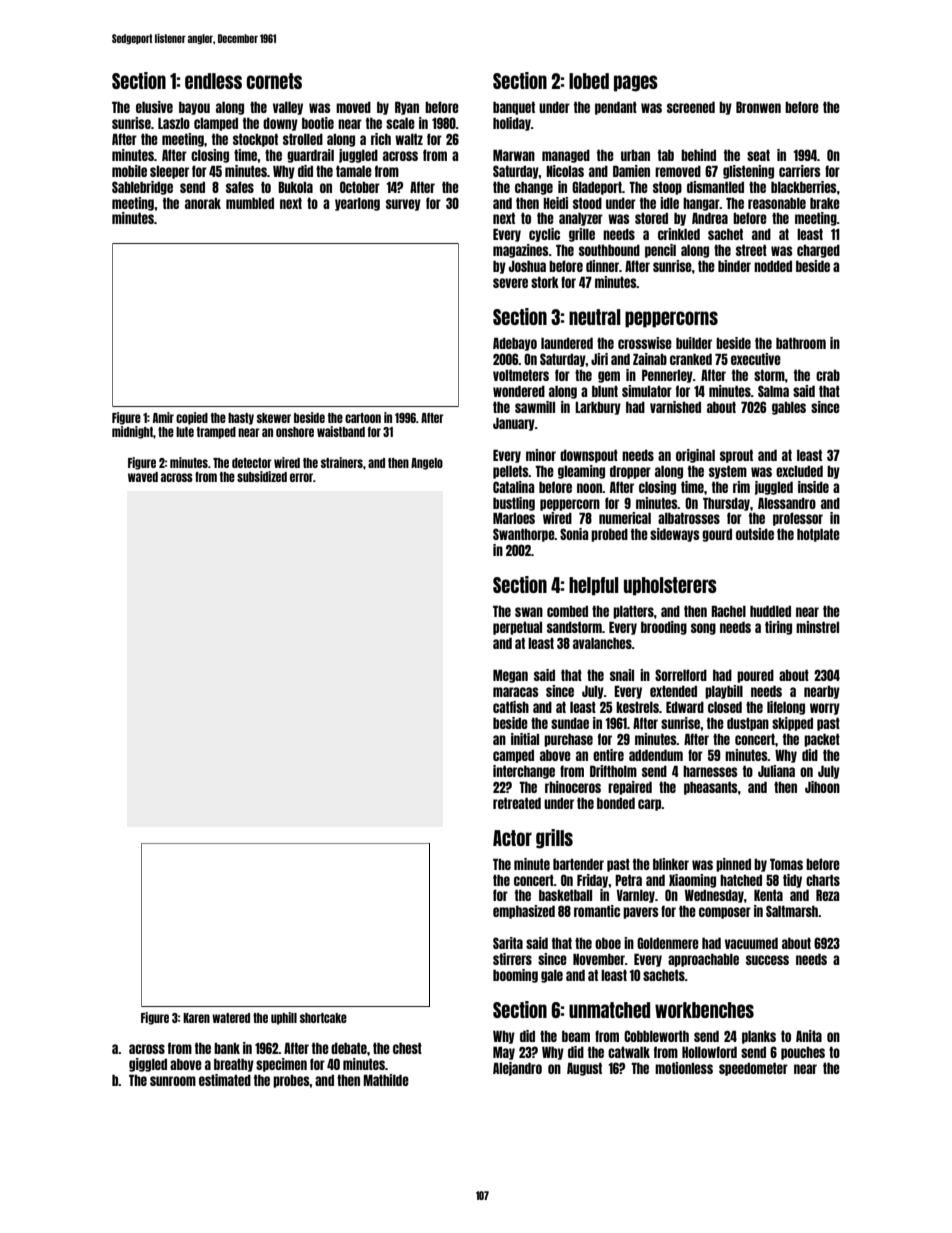 The image size is (952, 1233). I want to click on strainers, so click(342, 462).
